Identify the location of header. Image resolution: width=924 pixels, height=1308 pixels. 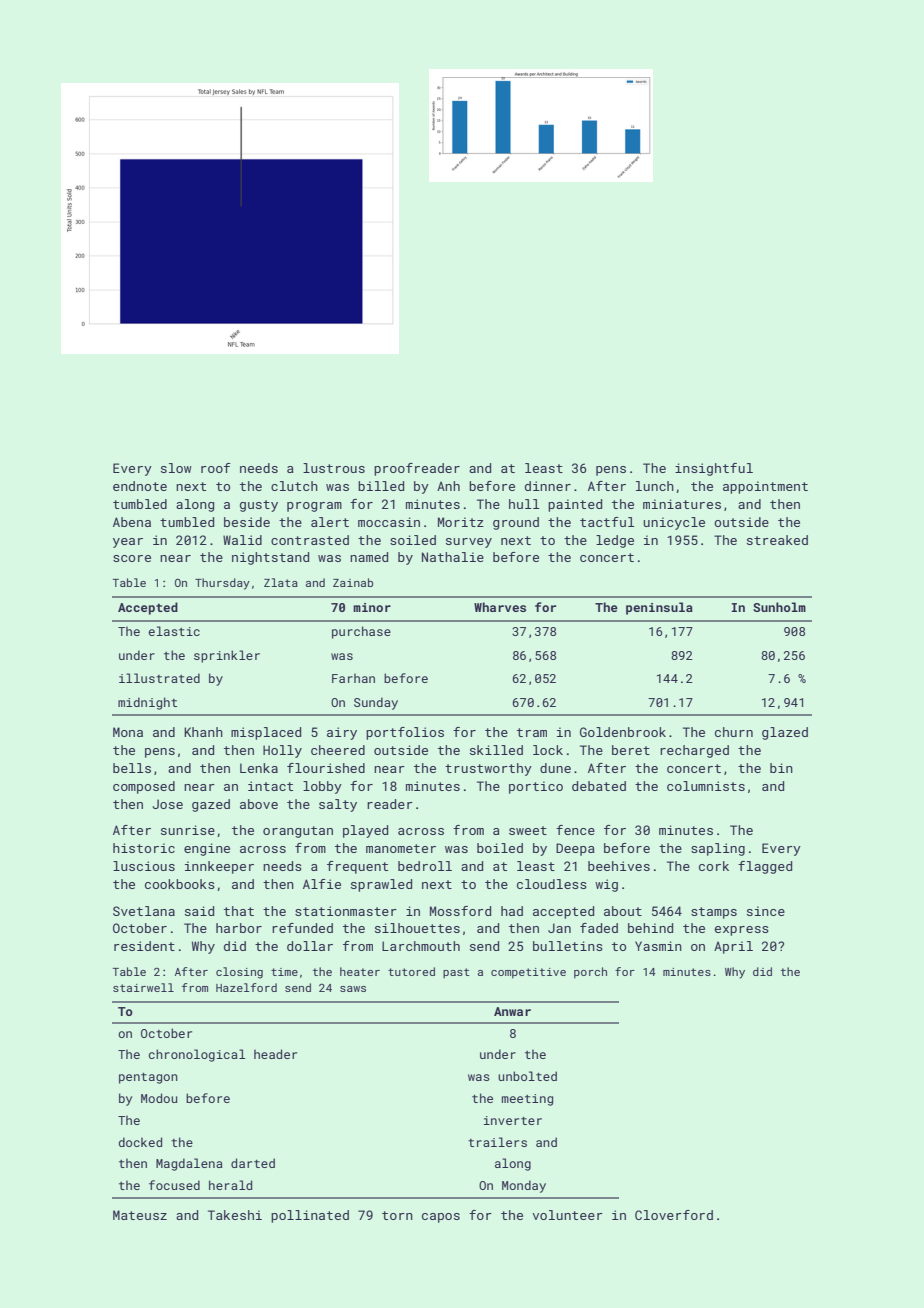
(275, 1054).
